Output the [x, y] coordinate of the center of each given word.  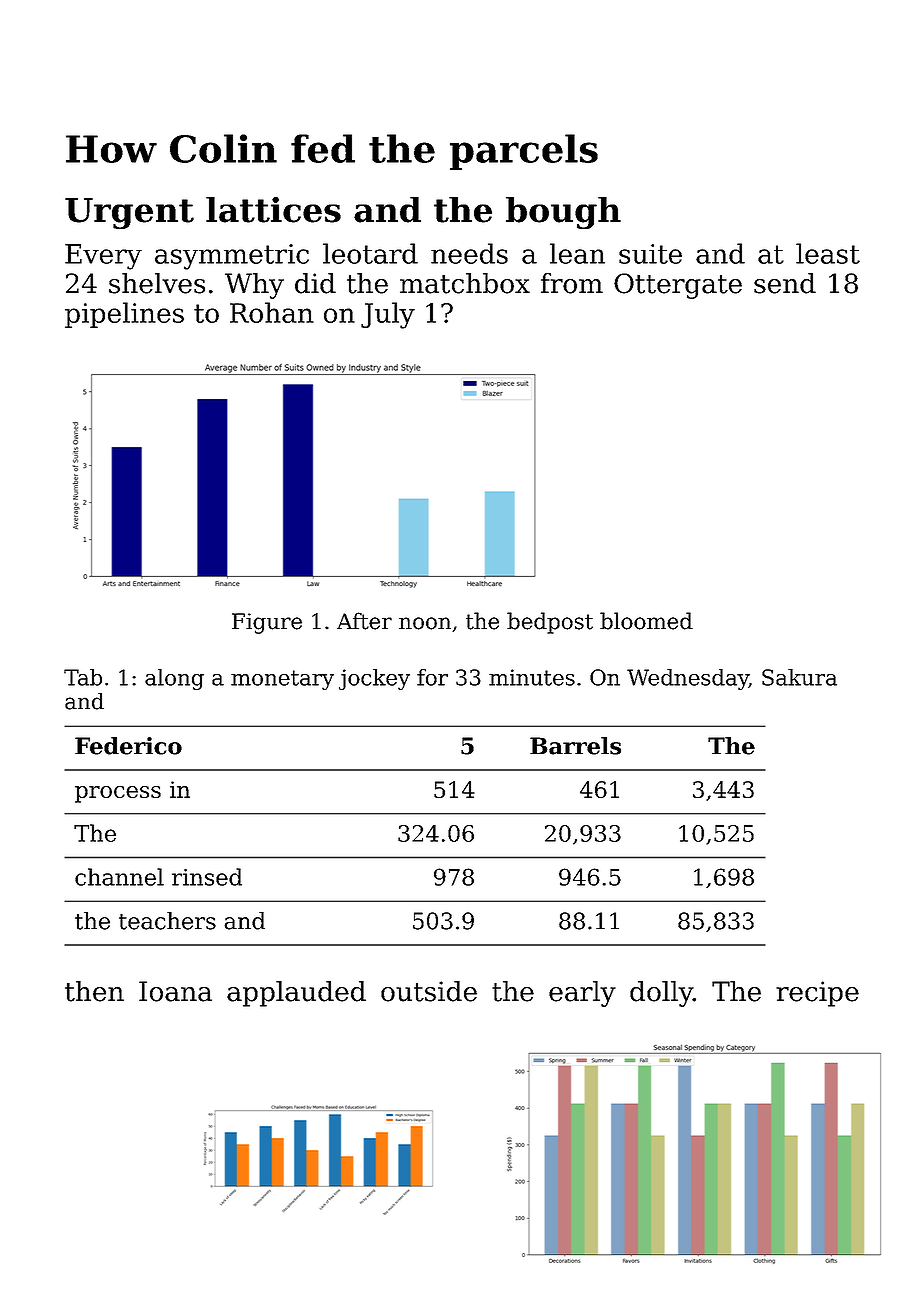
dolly [661, 994]
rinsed [207, 877]
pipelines [124, 315]
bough [563, 213]
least [828, 253]
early [582, 994]
